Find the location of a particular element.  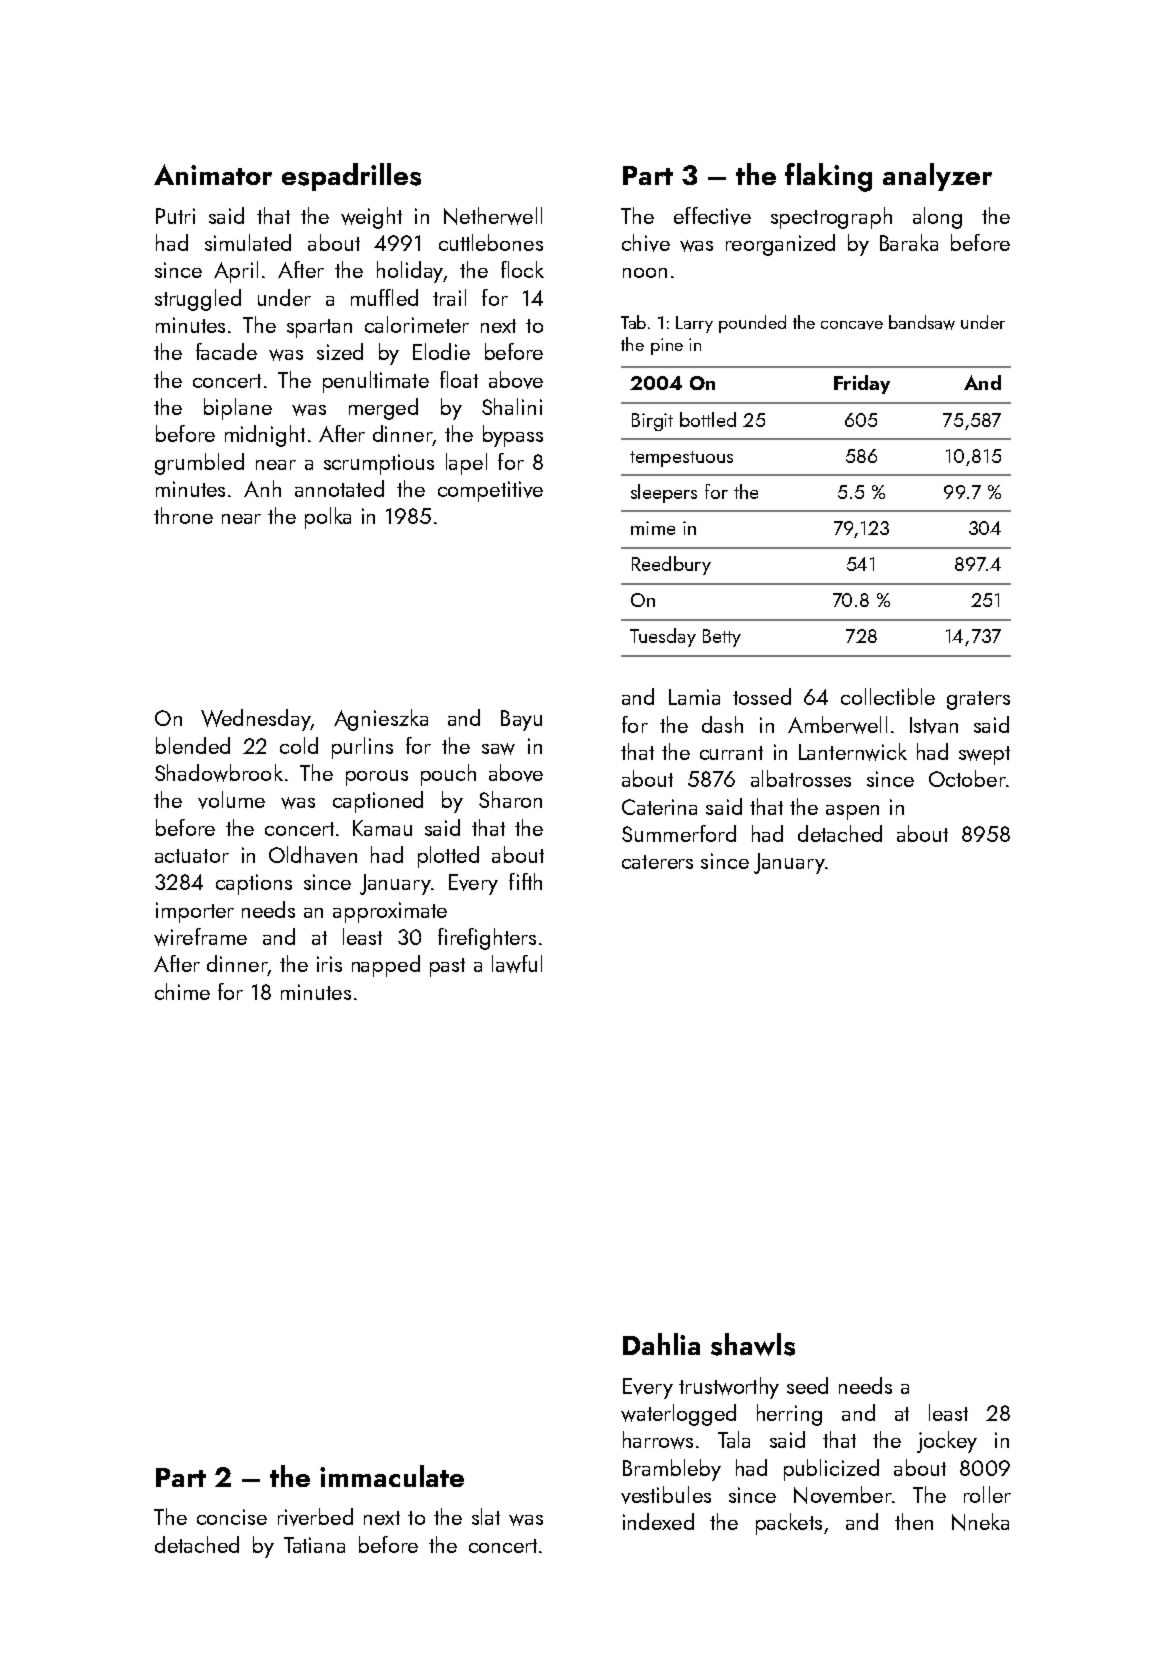

Betty is located at coordinates (722, 638).
